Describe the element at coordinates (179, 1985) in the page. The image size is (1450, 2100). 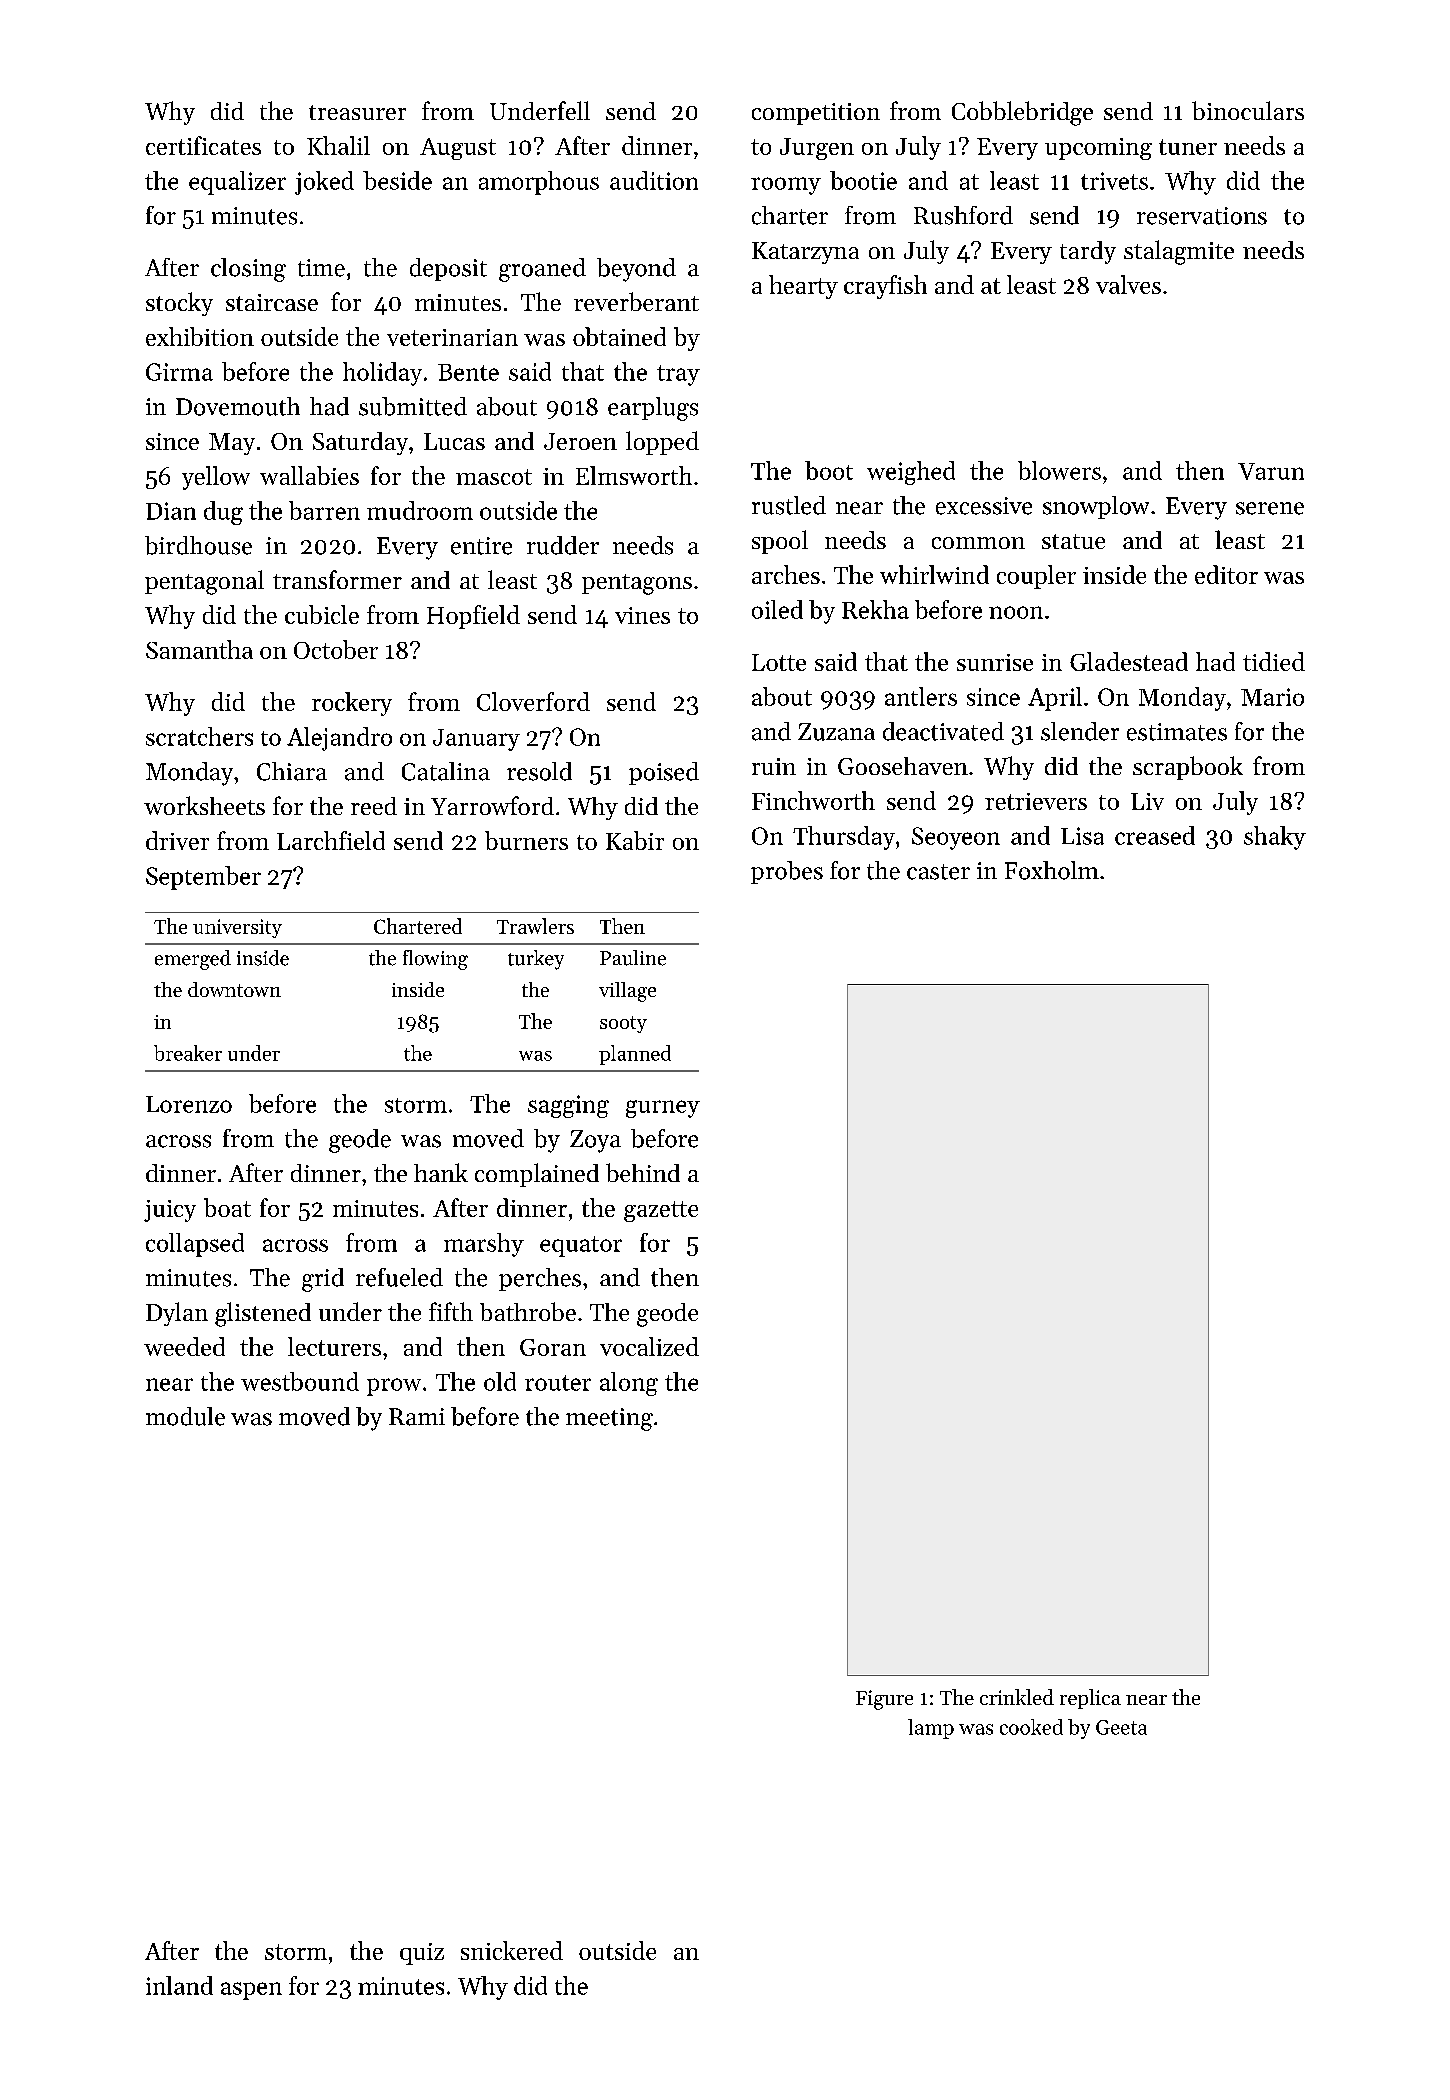
I see `inland` at that location.
